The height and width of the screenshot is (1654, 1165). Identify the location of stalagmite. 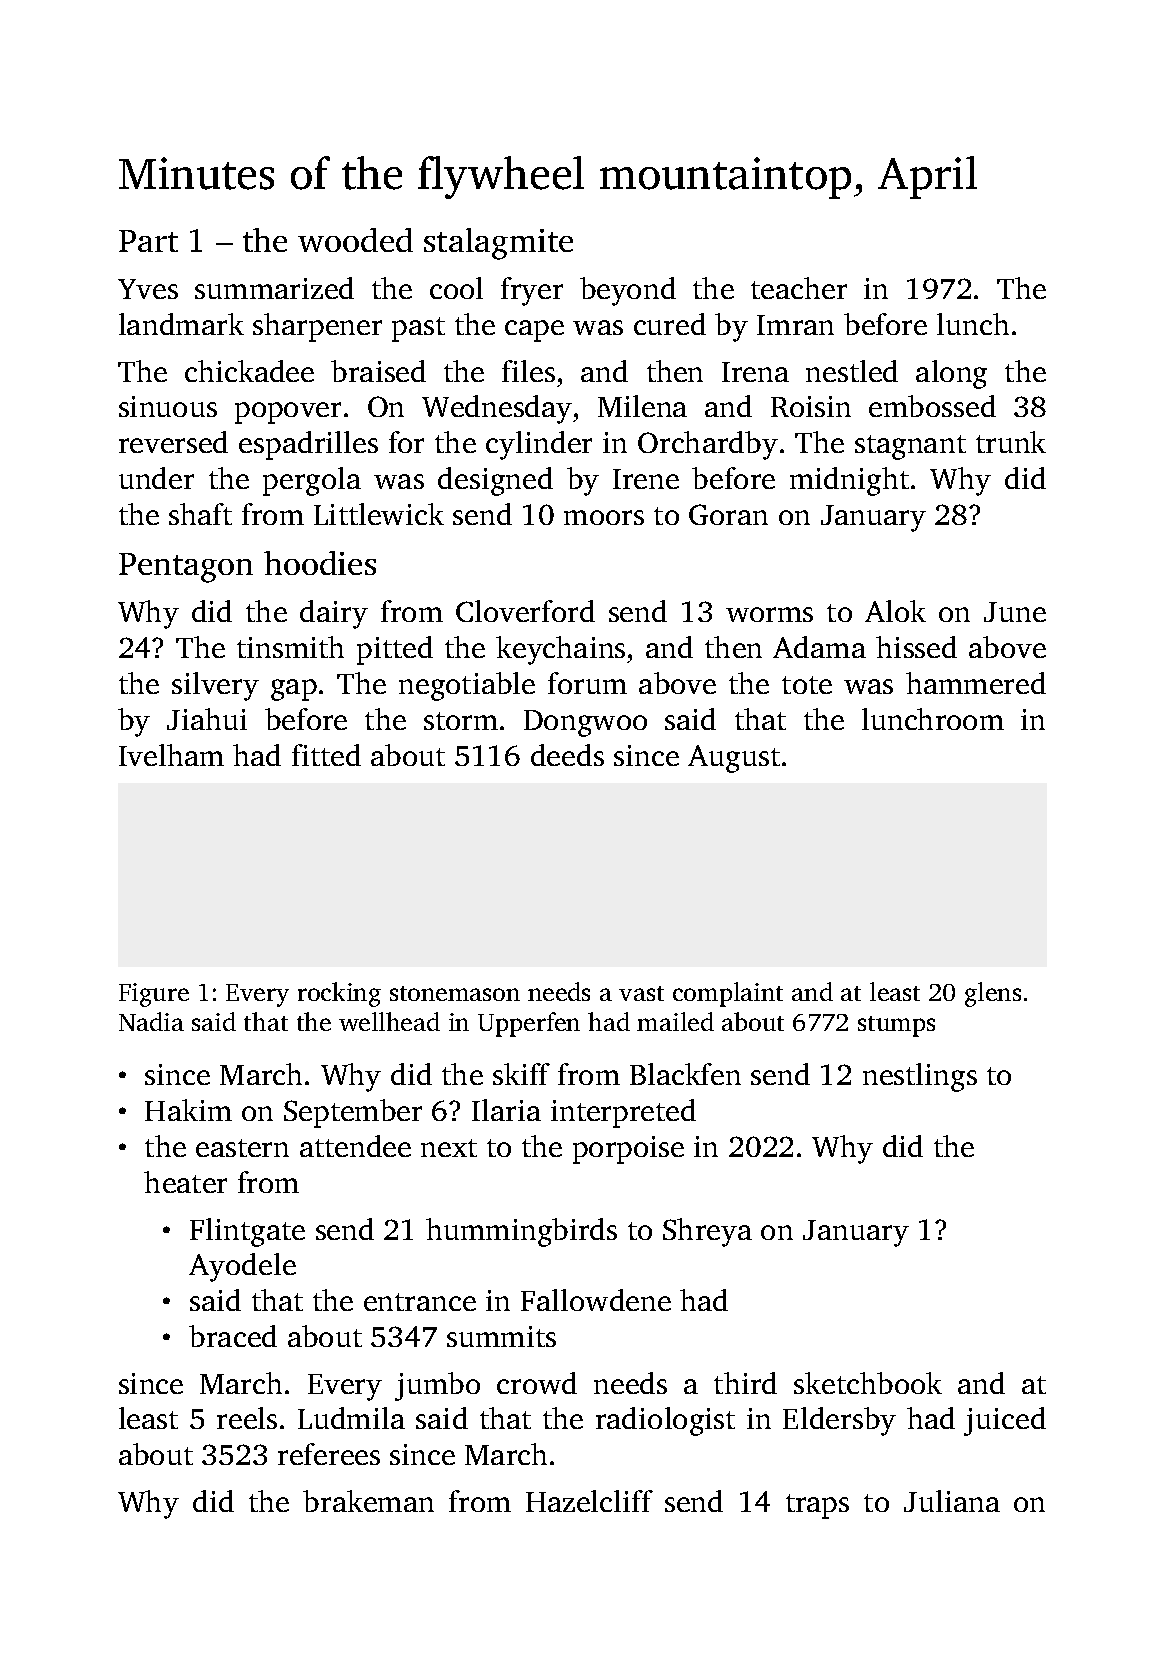
(498, 244).
